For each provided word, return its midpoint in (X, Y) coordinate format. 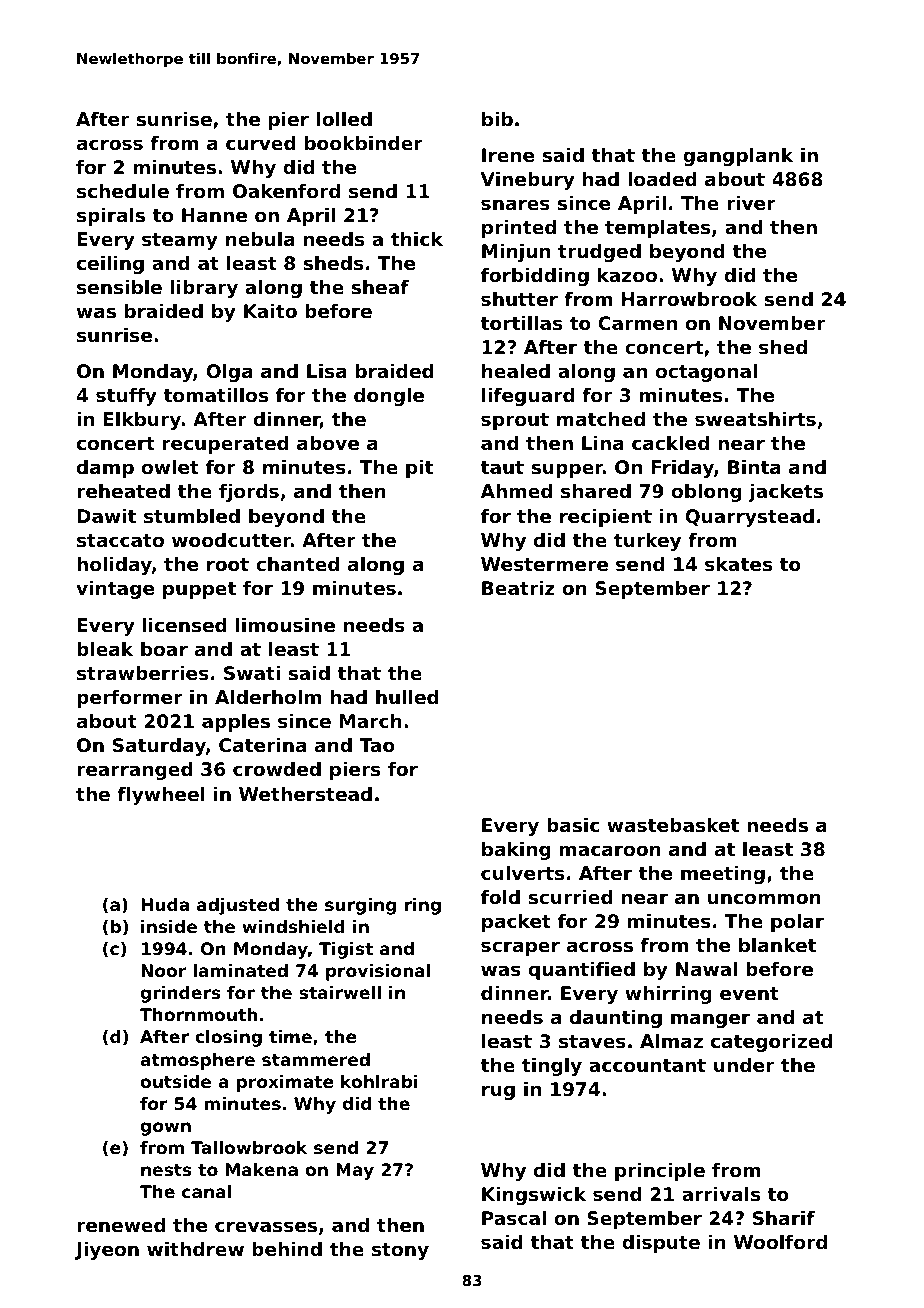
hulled (407, 697)
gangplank (738, 157)
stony (400, 1251)
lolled (344, 119)
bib (497, 119)
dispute (661, 1244)
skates (738, 564)
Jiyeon (107, 1251)
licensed (185, 625)
